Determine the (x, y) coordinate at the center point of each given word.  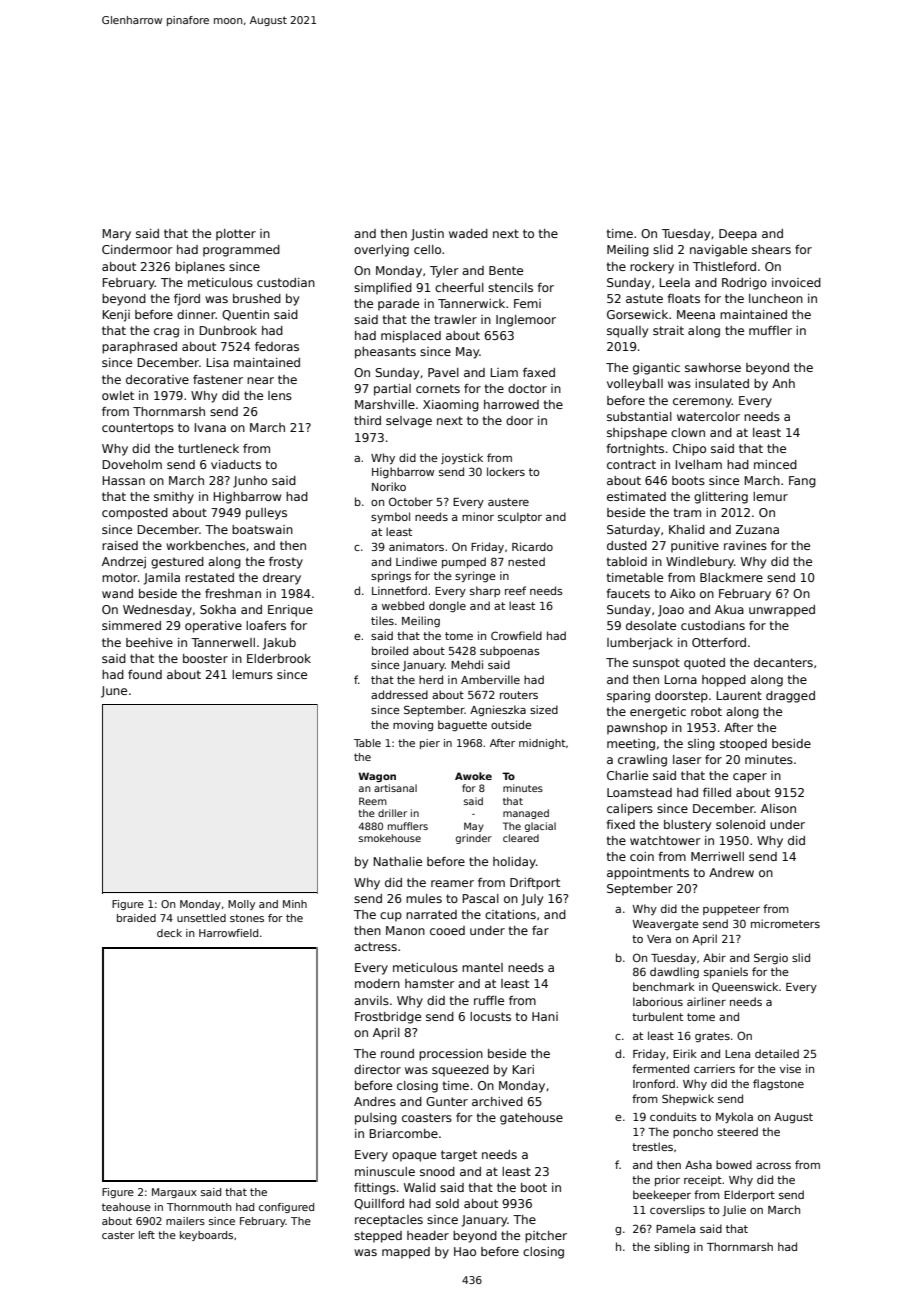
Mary (117, 235)
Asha (698, 1164)
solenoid (740, 824)
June (114, 692)
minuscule (385, 1171)
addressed (399, 694)
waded (468, 233)
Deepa (738, 235)
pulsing (376, 1119)
